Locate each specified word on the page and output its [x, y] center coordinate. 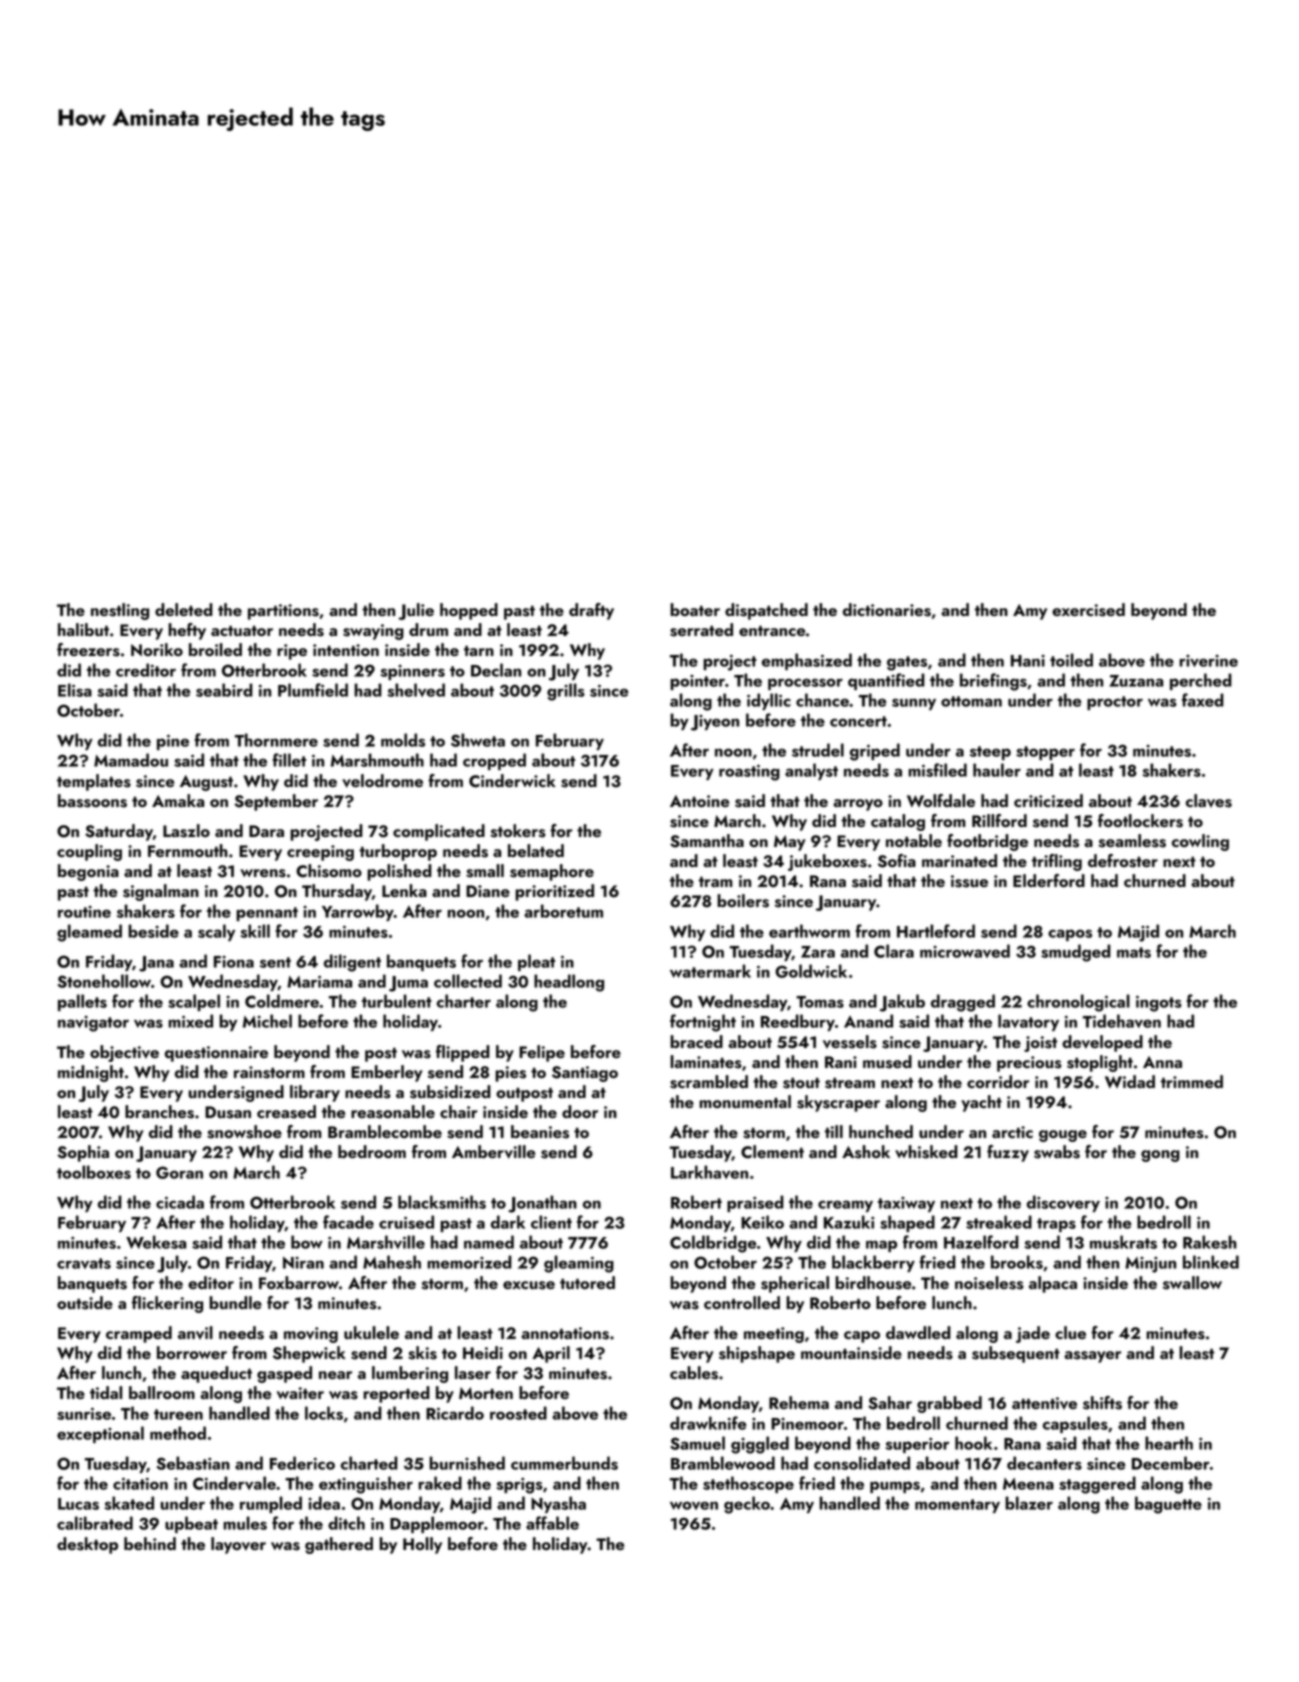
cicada [180, 1202]
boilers [743, 901]
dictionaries [887, 610]
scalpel [194, 1002]
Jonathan [542, 1204]
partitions [283, 612]
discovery [1063, 1203]
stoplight [1100, 1063]
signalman [161, 892]
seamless [1132, 841]
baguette [1168, 1505]
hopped [469, 611]
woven [694, 1505]
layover [238, 1545]
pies [510, 1074]
